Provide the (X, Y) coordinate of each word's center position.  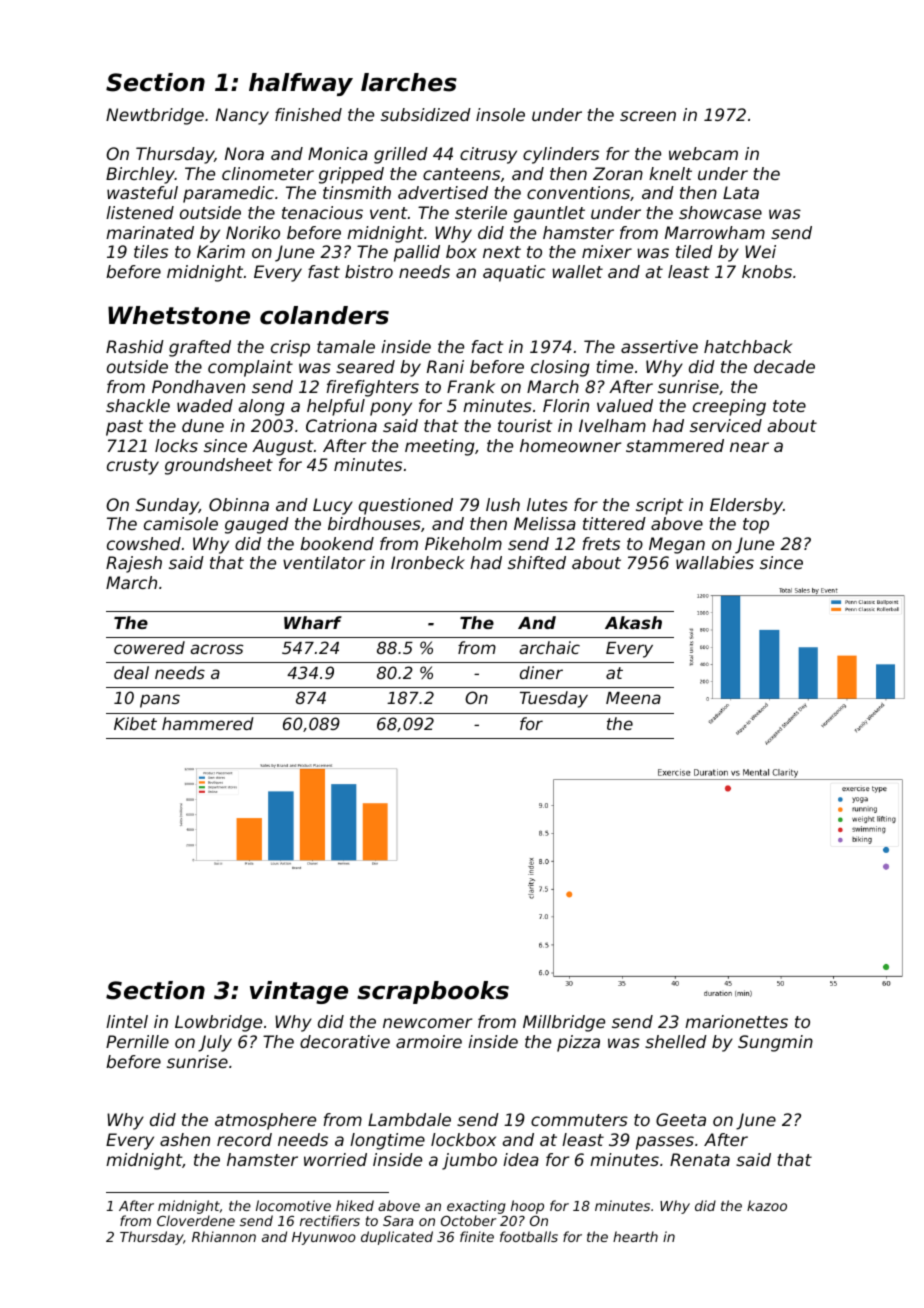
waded (205, 405)
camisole (181, 523)
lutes (547, 504)
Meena (633, 698)
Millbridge (564, 1023)
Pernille (137, 1041)
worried (335, 1159)
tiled (694, 251)
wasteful (142, 192)
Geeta (681, 1119)
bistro (369, 271)
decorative (345, 1041)
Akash (633, 622)
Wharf (313, 622)
